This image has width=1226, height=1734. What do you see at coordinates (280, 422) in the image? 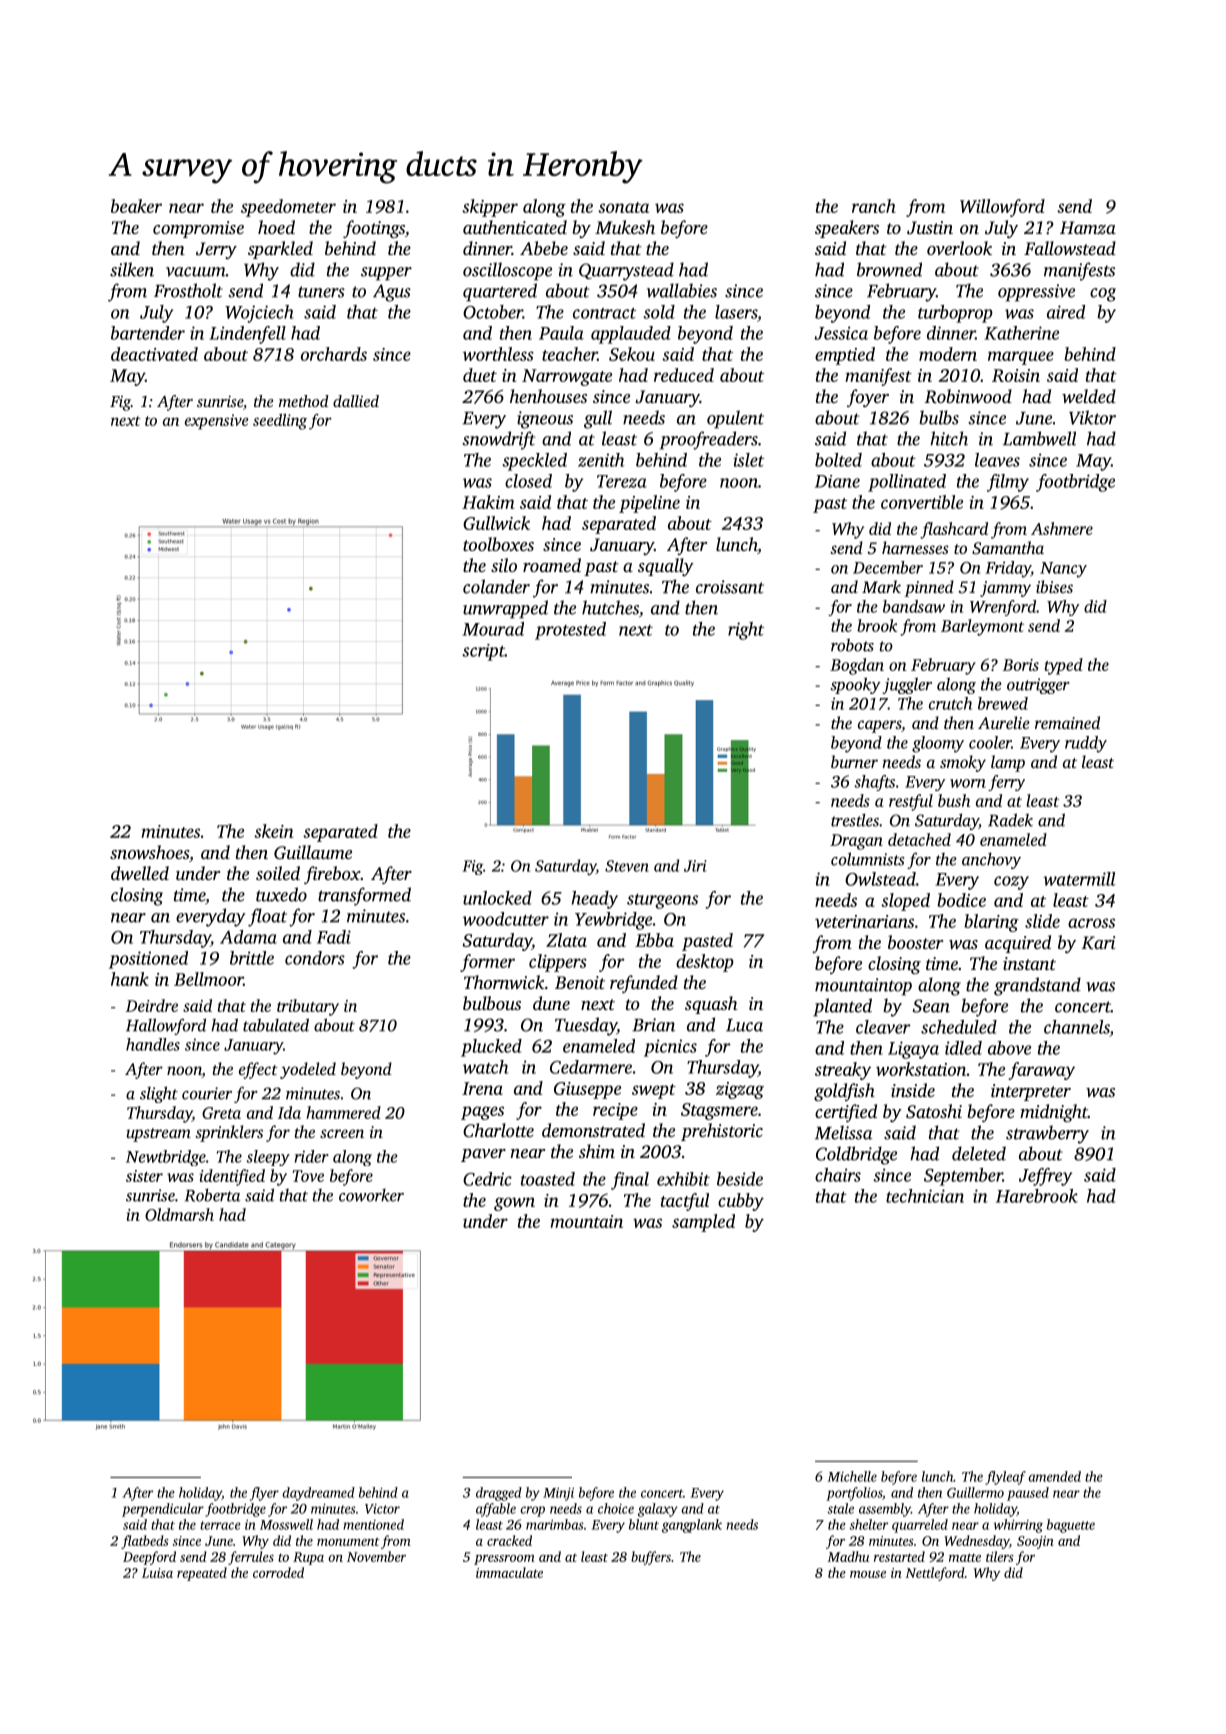
I see `seedling` at bounding box center [280, 422].
